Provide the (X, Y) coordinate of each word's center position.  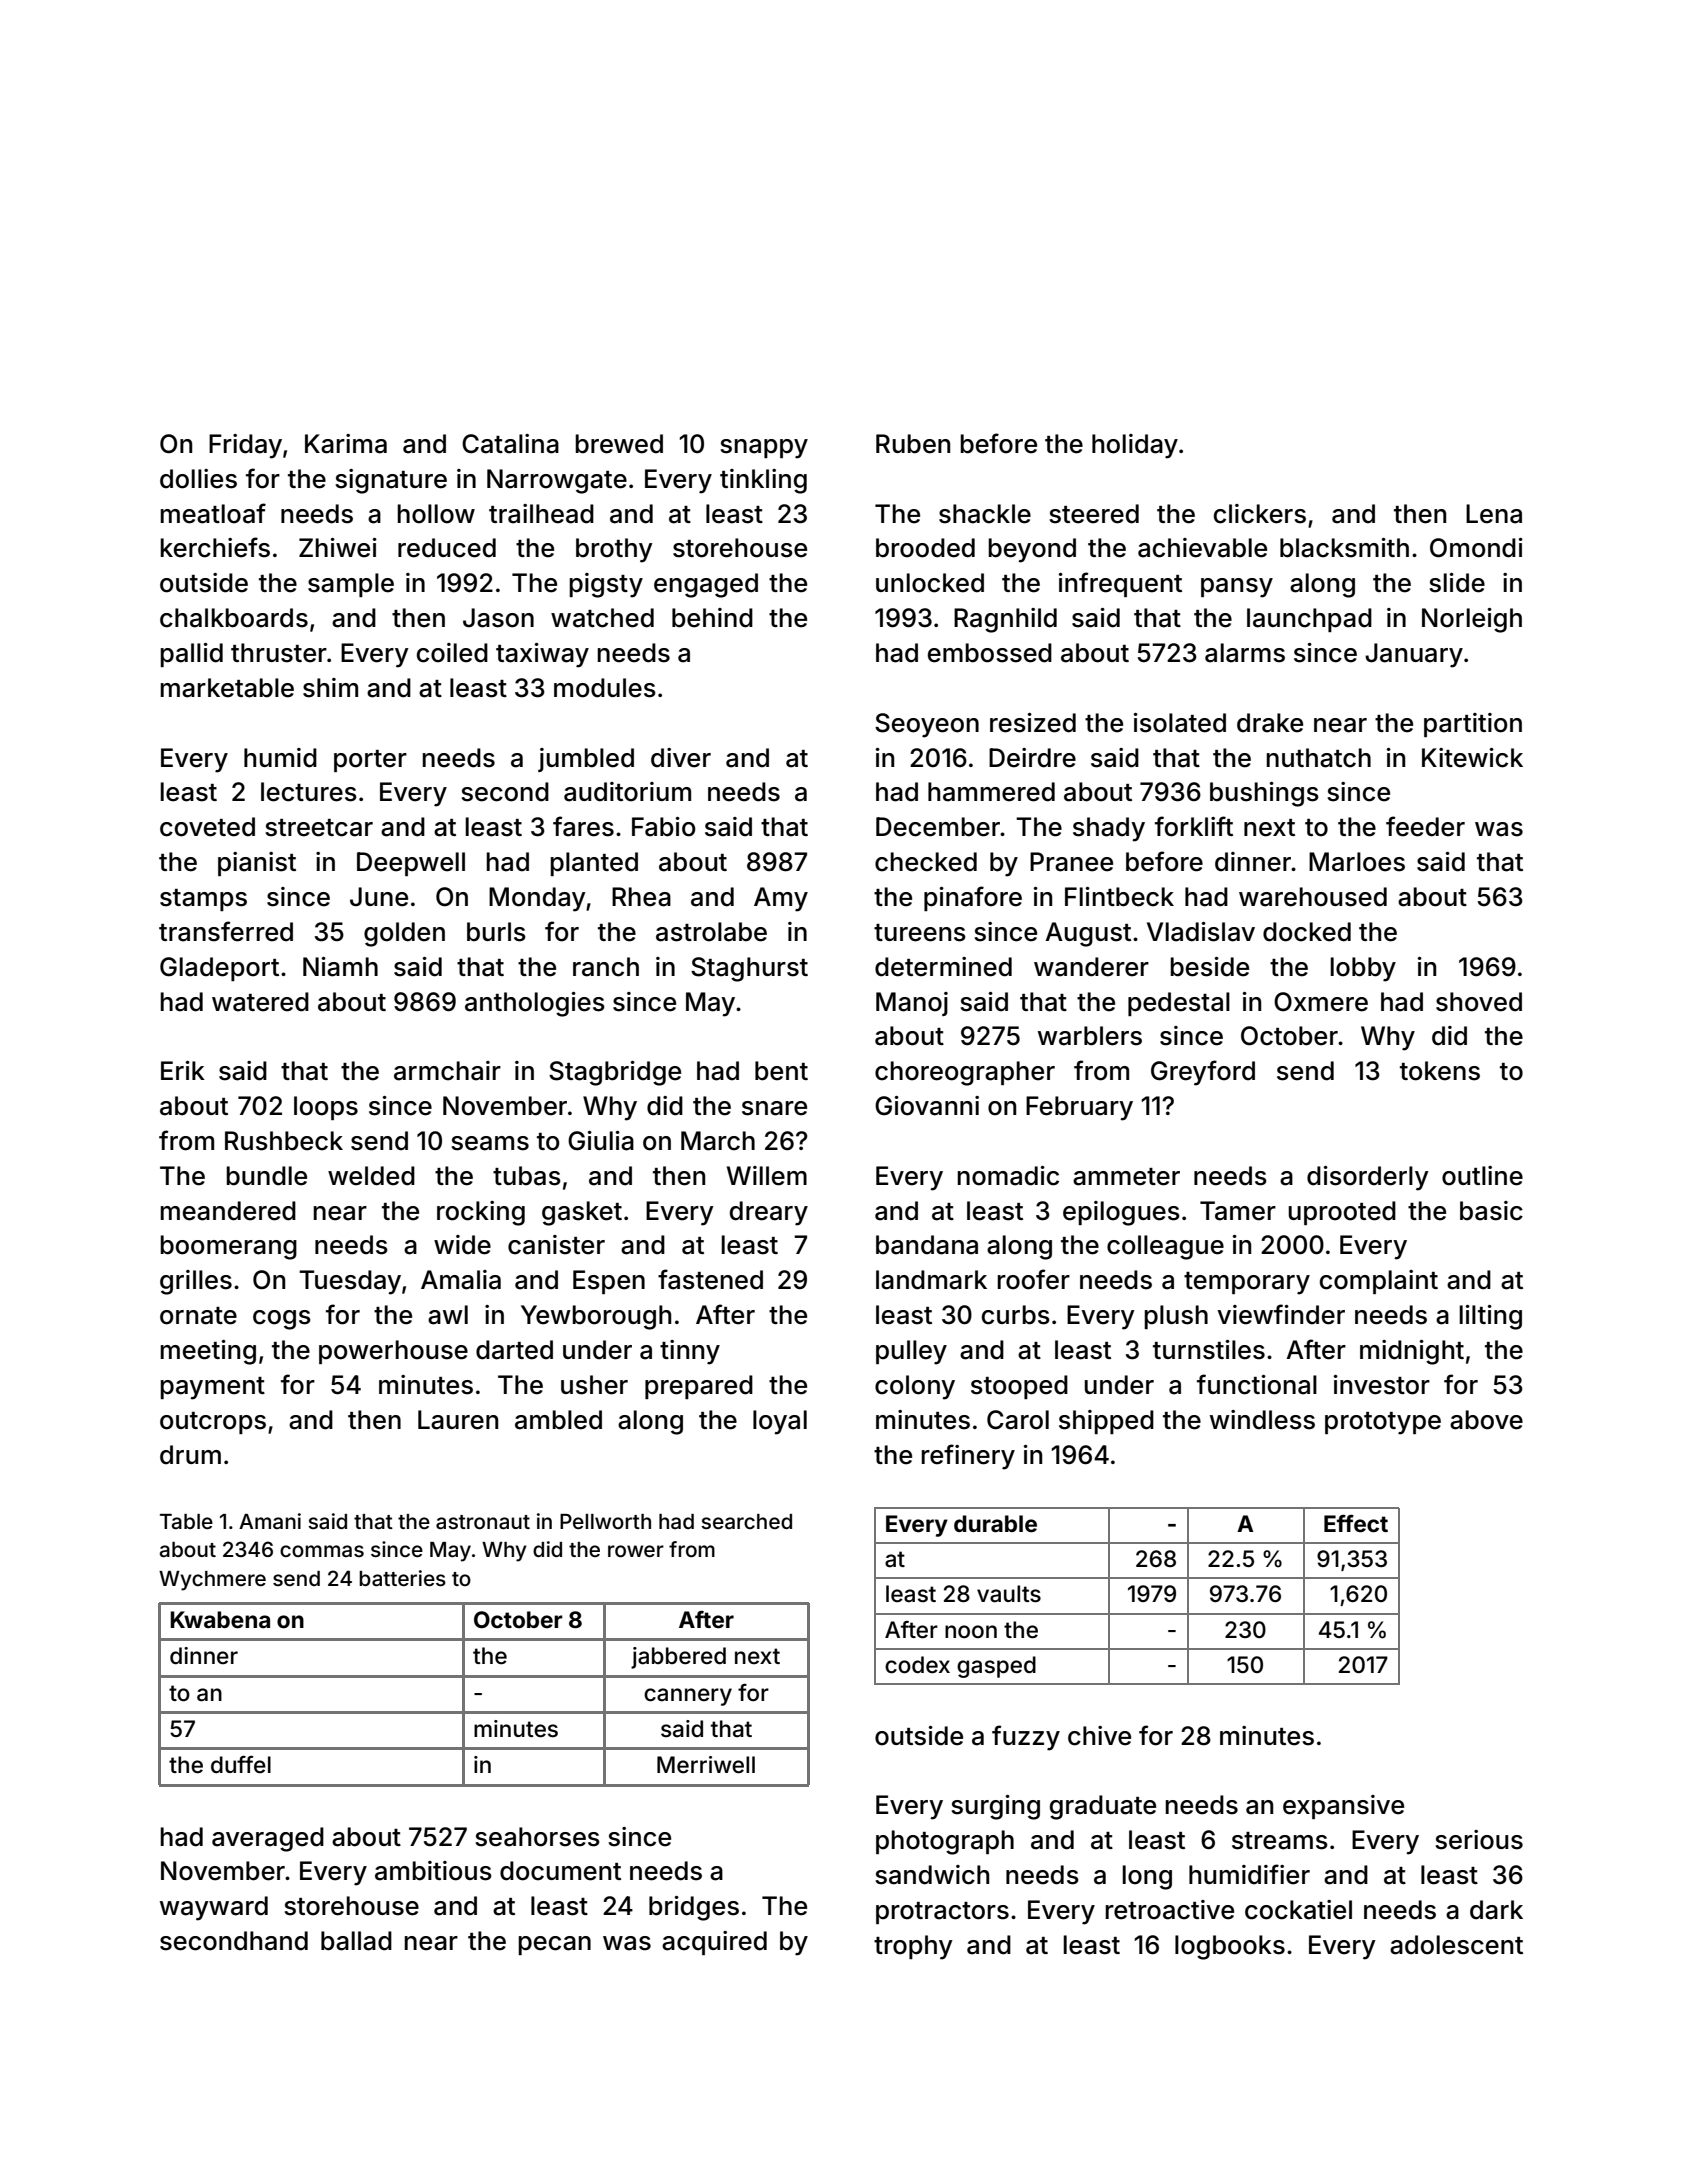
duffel (241, 1764)
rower (636, 1551)
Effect (1356, 1524)
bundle (266, 1176)
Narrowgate (557, 481)
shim (330, 688)
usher (594, 1385)
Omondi (1476, 548)
